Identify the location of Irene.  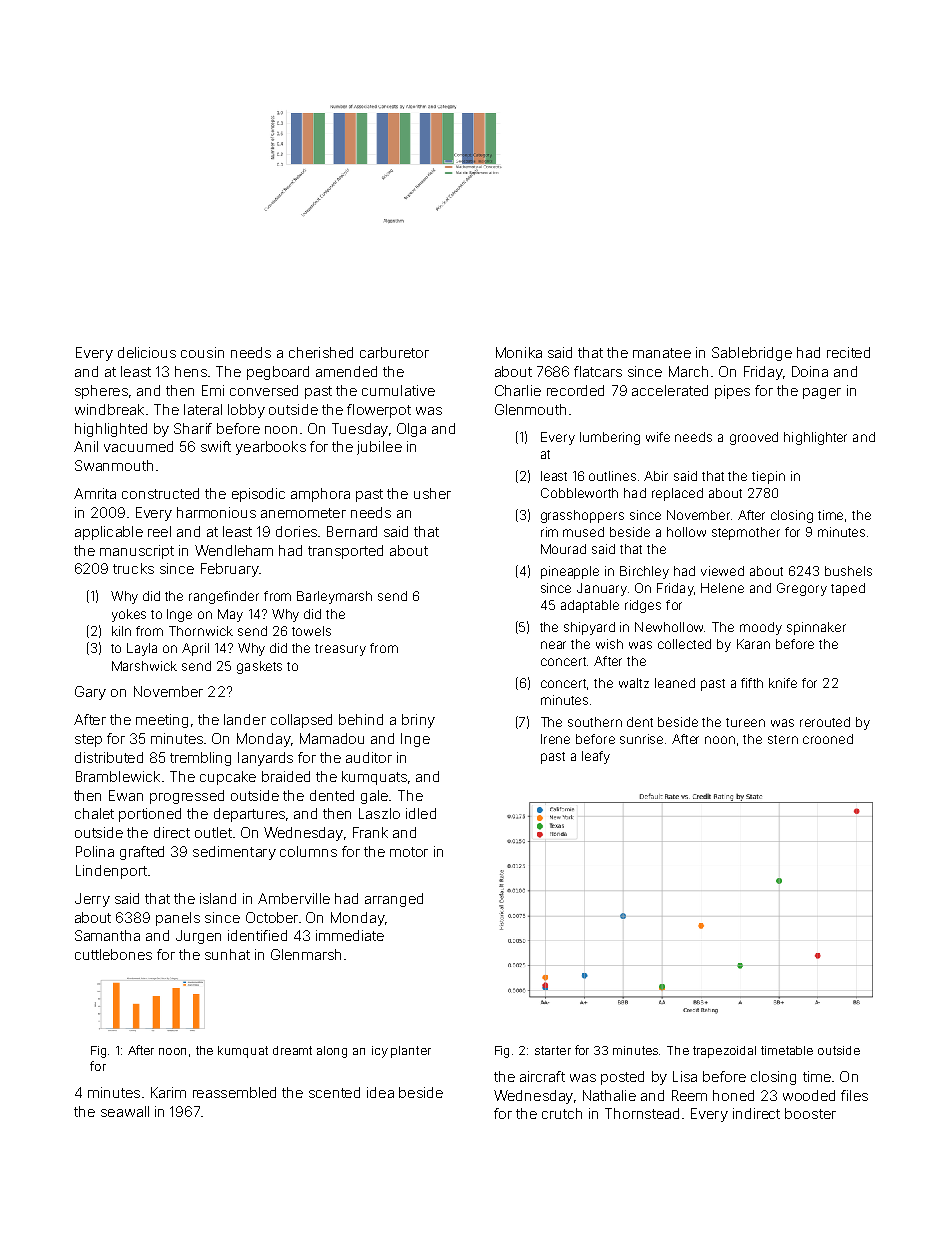
(555, 739).
